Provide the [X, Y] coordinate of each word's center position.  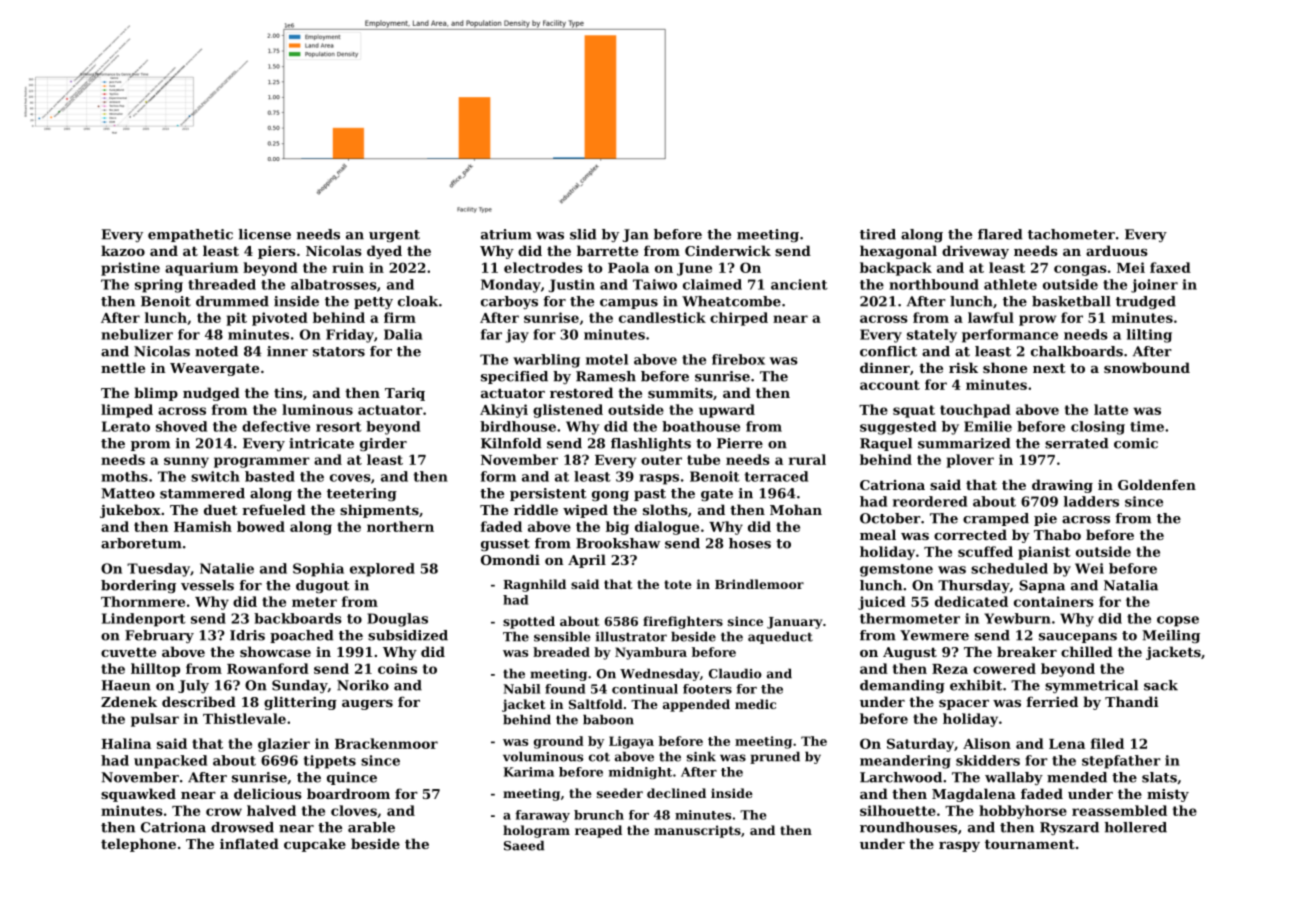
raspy [959, 847]
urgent [394, 236]
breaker [1027, 651]
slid [583, 234]
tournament [1030, 844]
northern [400, 526]
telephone [138, 845]
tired [878, 234]
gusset [505, 545]
